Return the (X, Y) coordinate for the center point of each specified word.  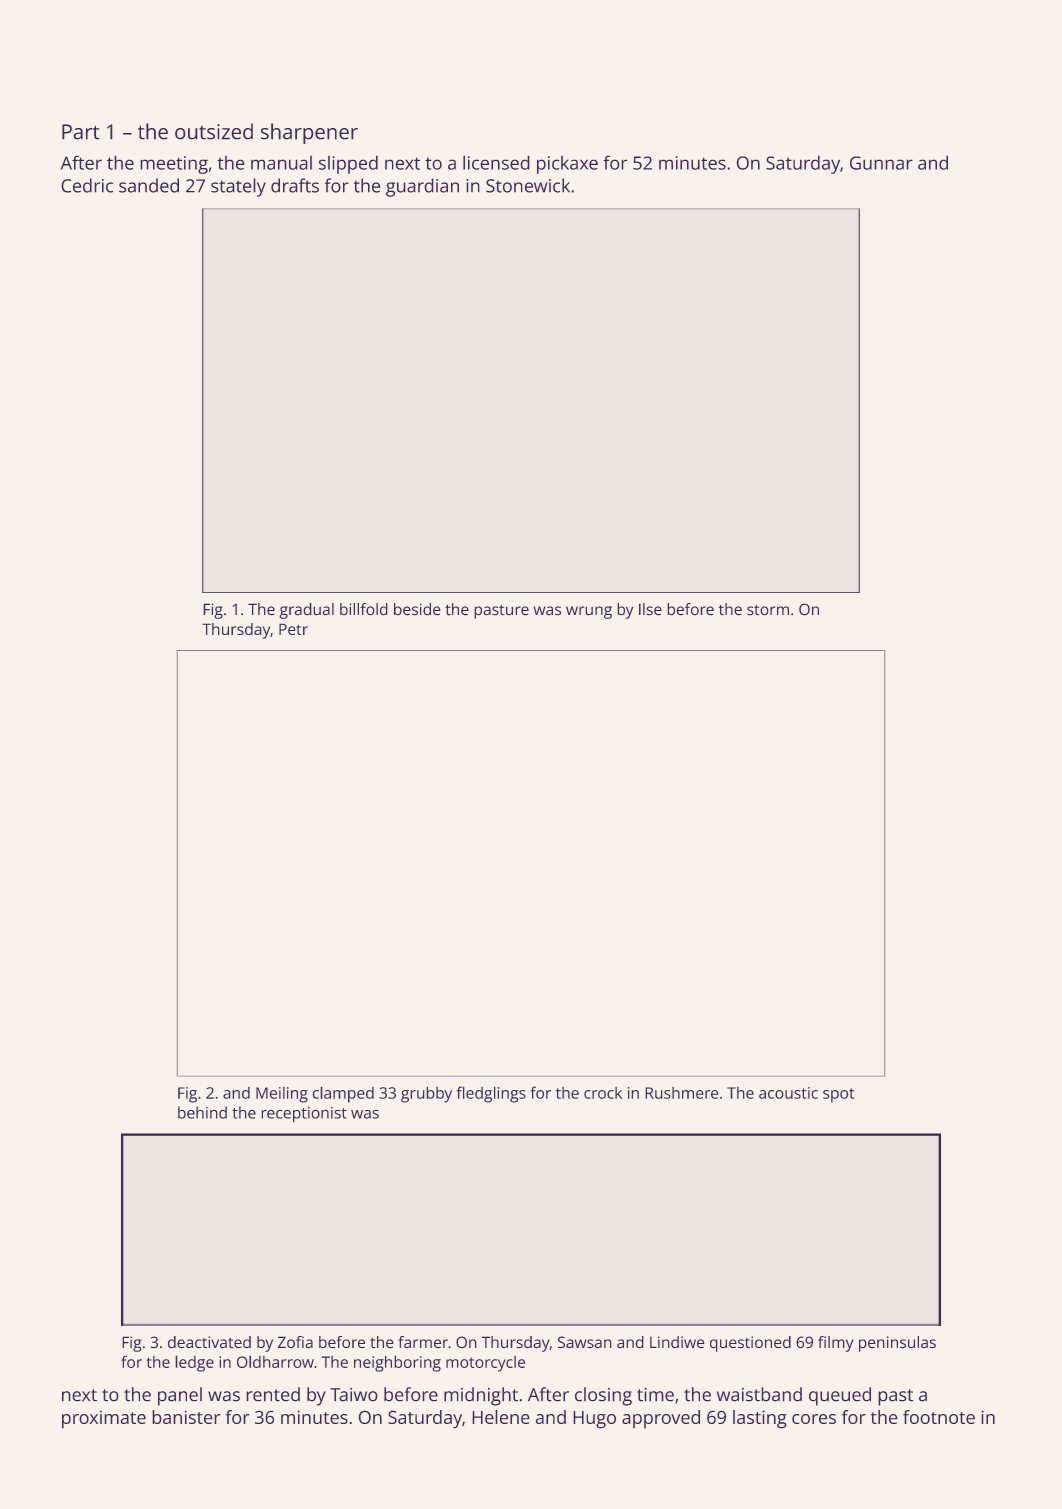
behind (202, 1112)
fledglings (491, 1094)
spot (838, 1095)
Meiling (282, 1095)
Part (81, 132)
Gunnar (881, 163)
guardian (422, 187)
